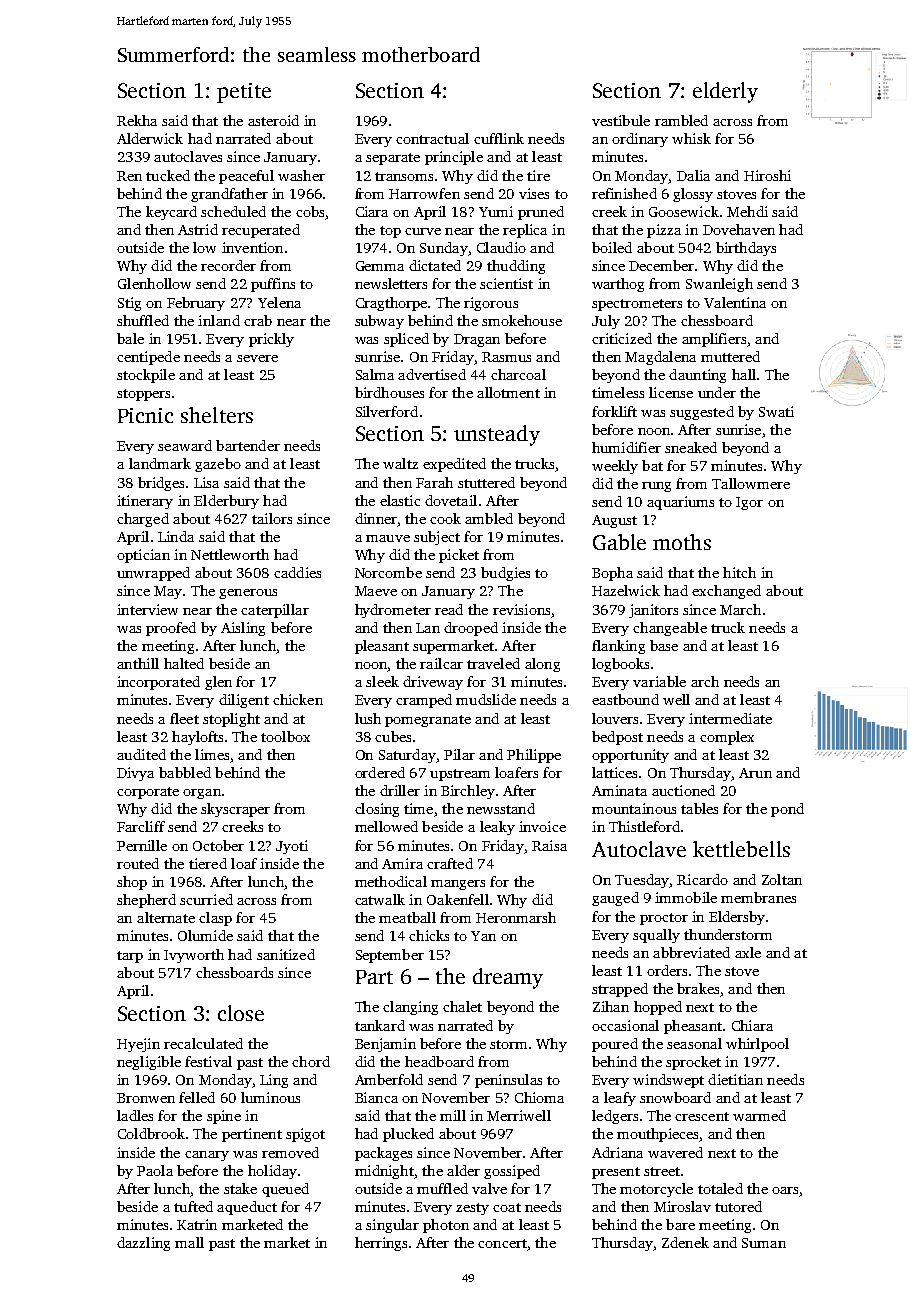 This document has height=1308, width=924. I want to click on subway, so click(379, 322).
